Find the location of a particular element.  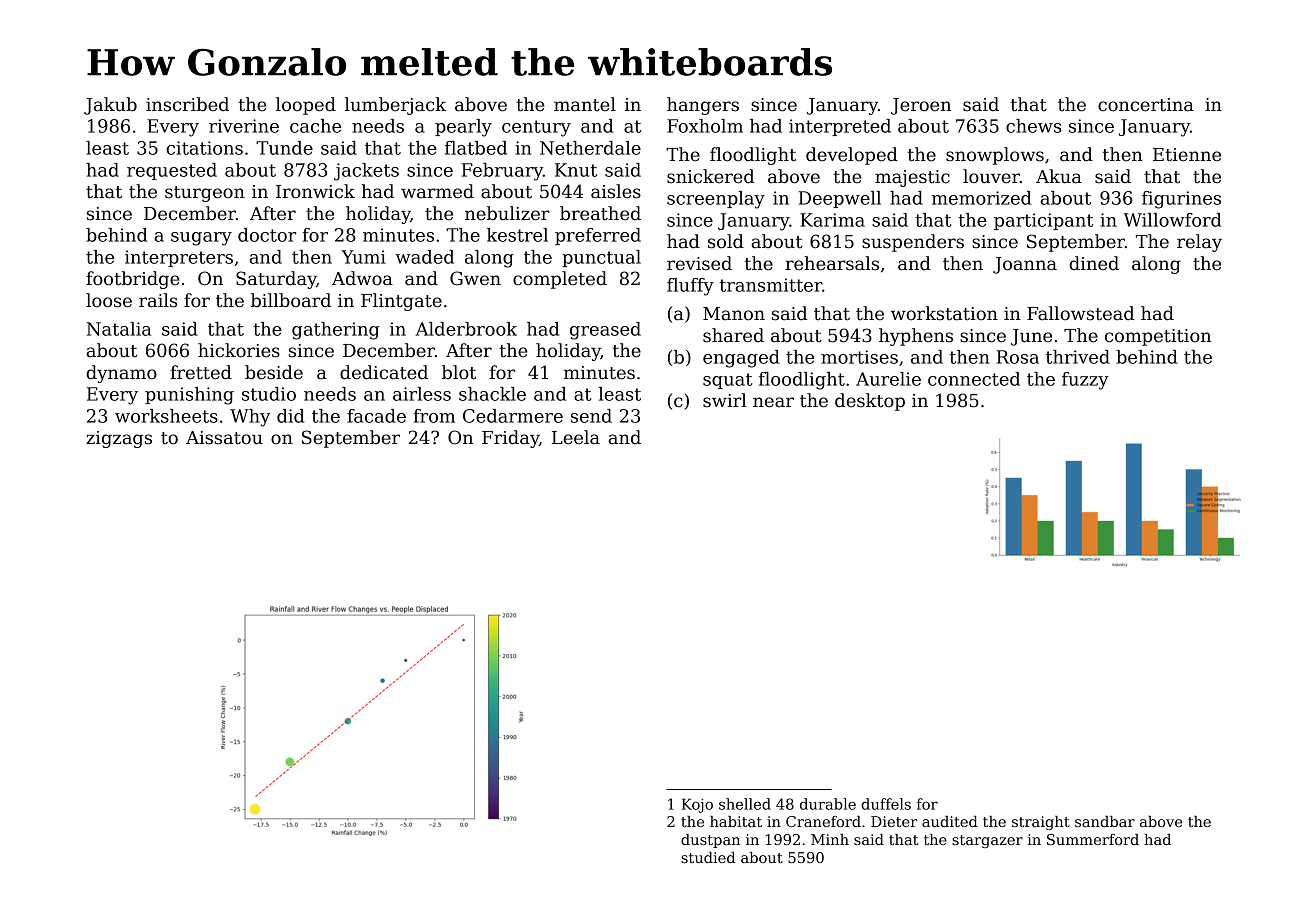

zigzags is located at coordinates (119, 439).
